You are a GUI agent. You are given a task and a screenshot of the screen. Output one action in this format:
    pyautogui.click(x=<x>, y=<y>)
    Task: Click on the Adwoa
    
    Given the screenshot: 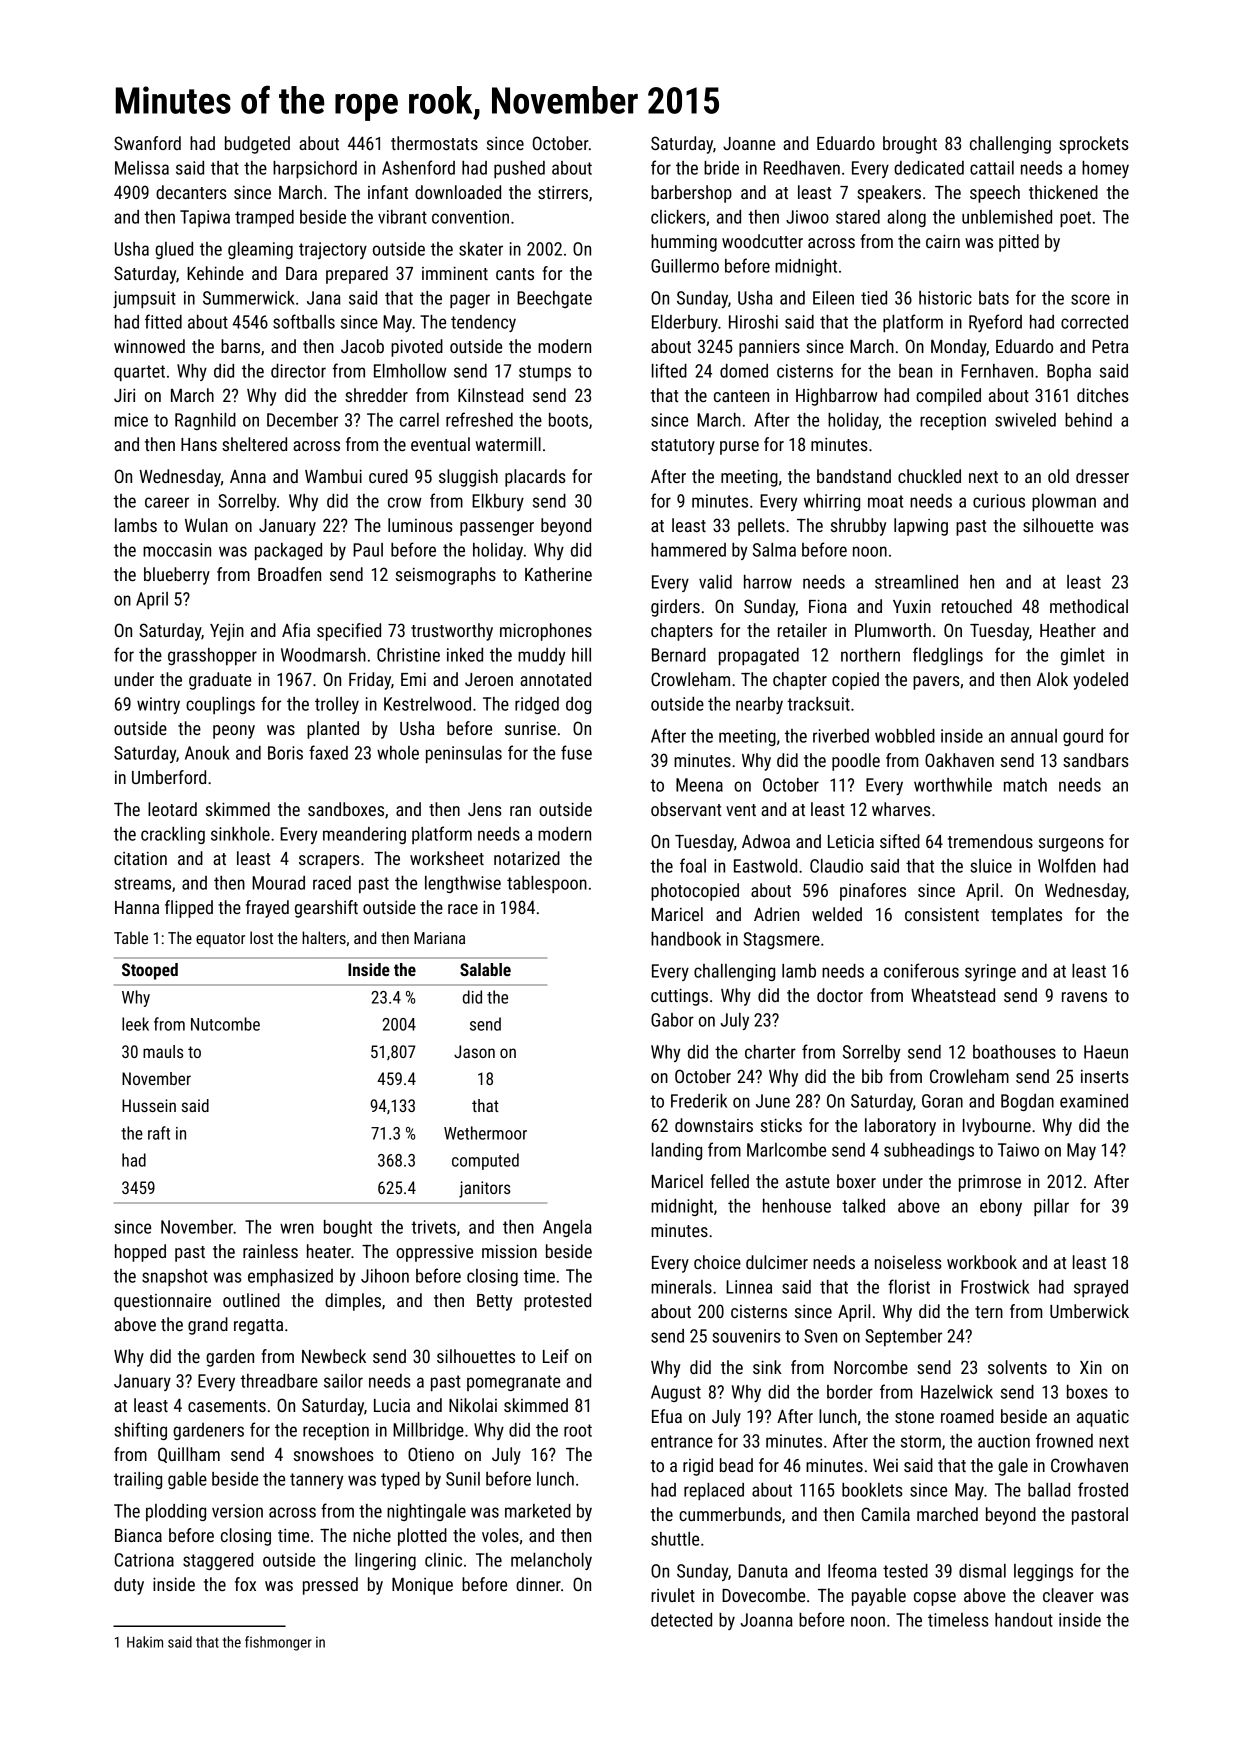 What is the action you would take?
    pyautogui.click(x=766, y=841)
